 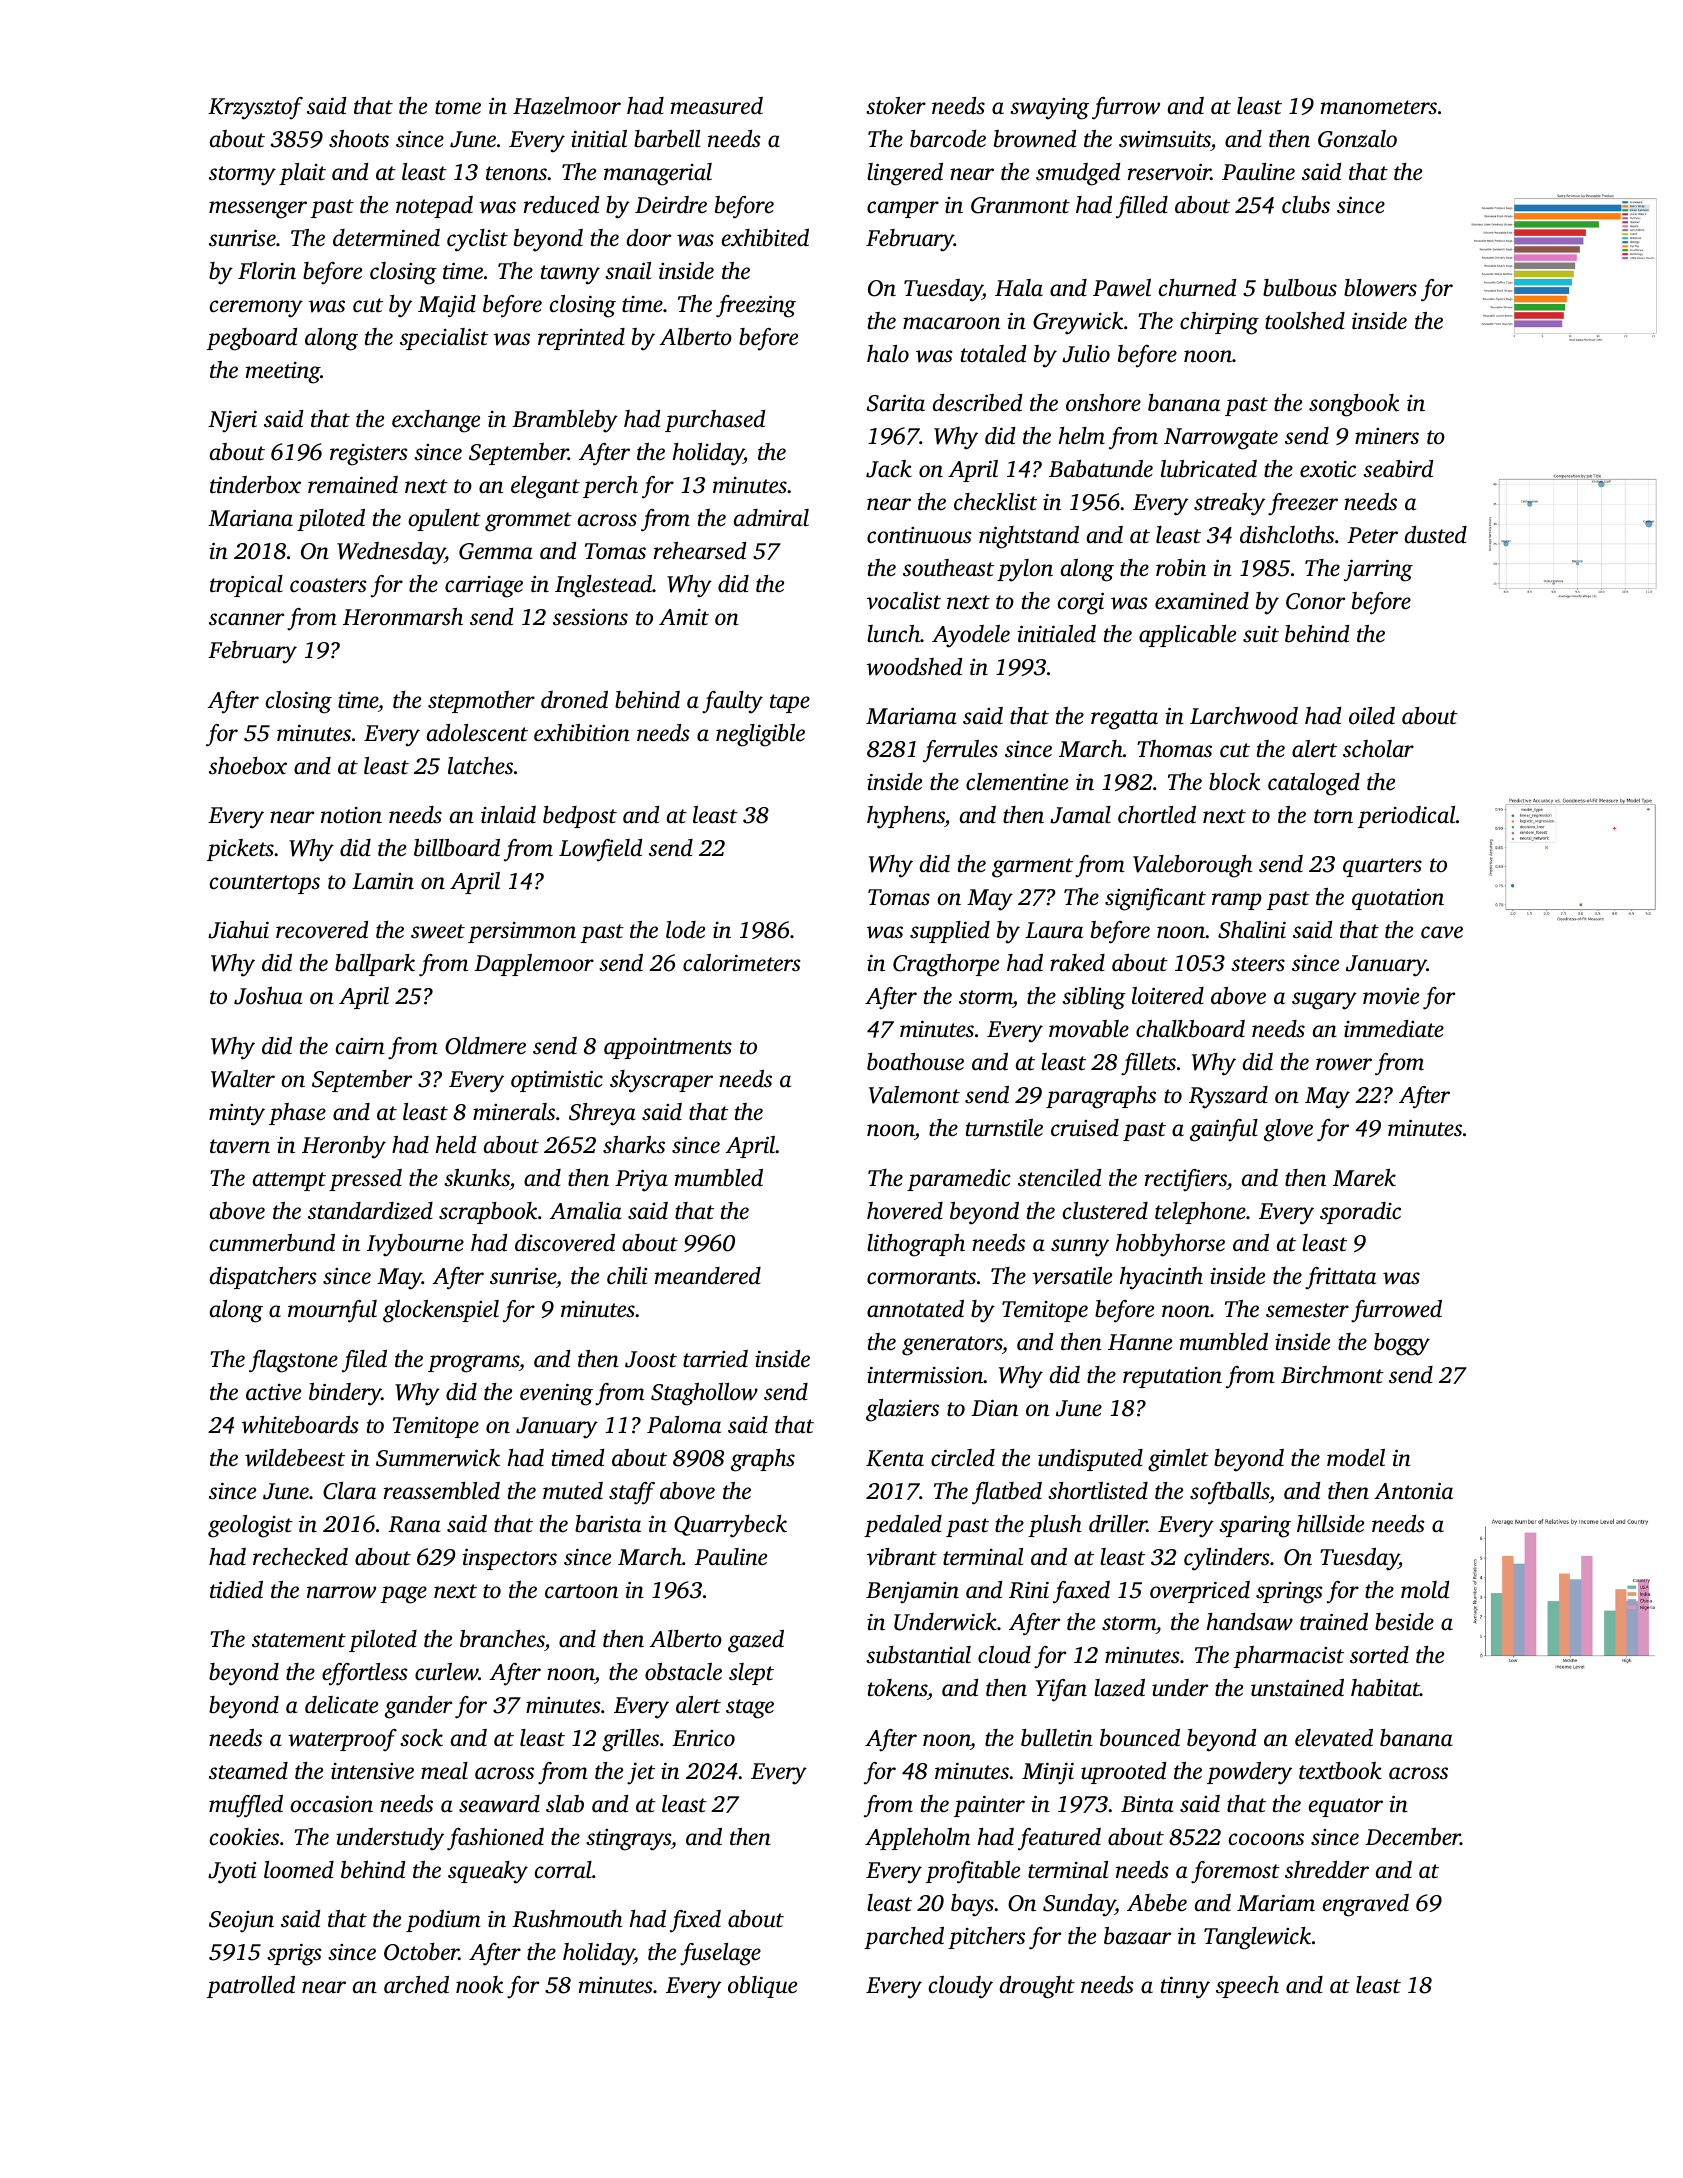 I want to click on Enrico, so click(x=703, y=1738).
